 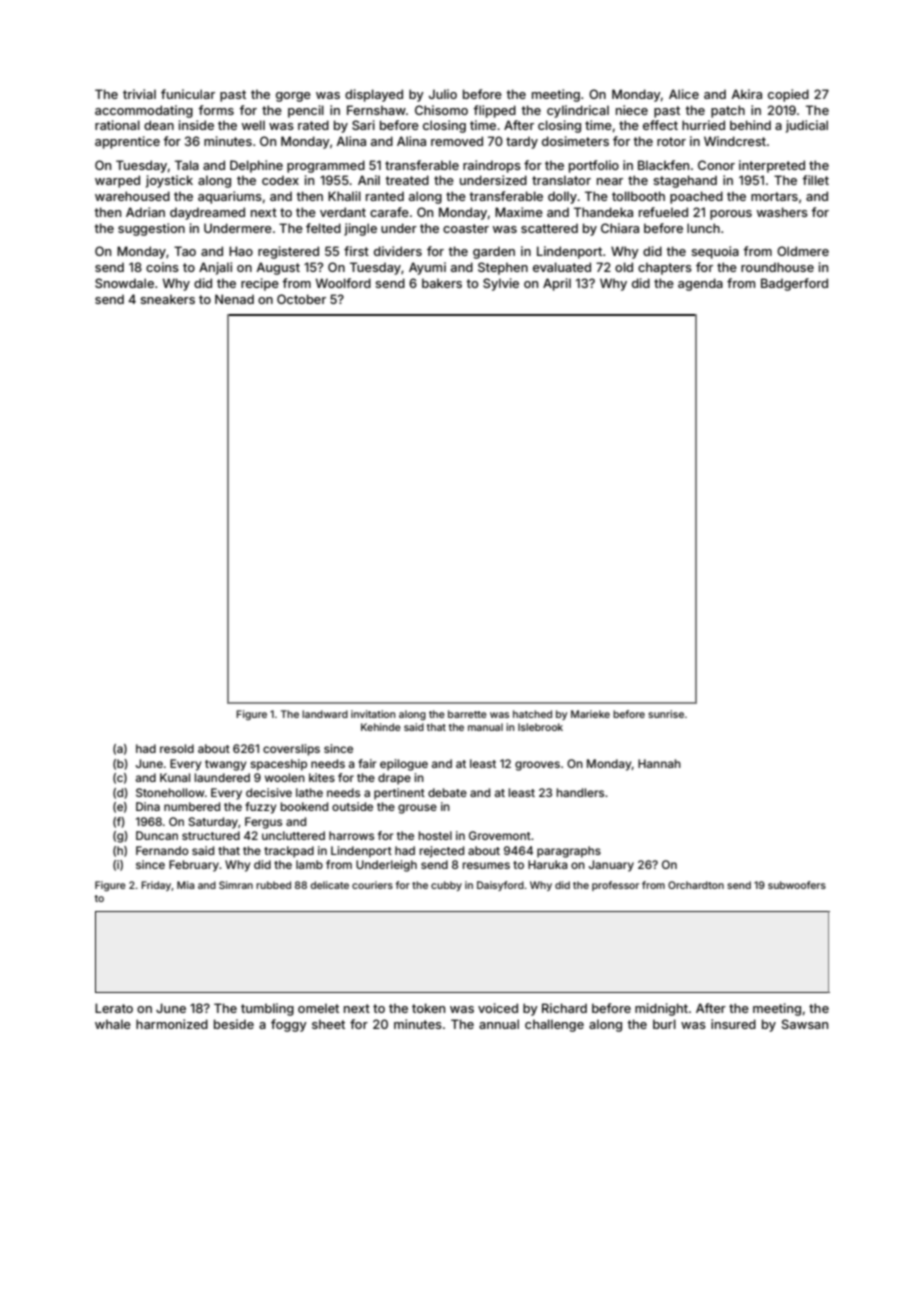 I want to click on Alice, so click(x=684, y=94).
